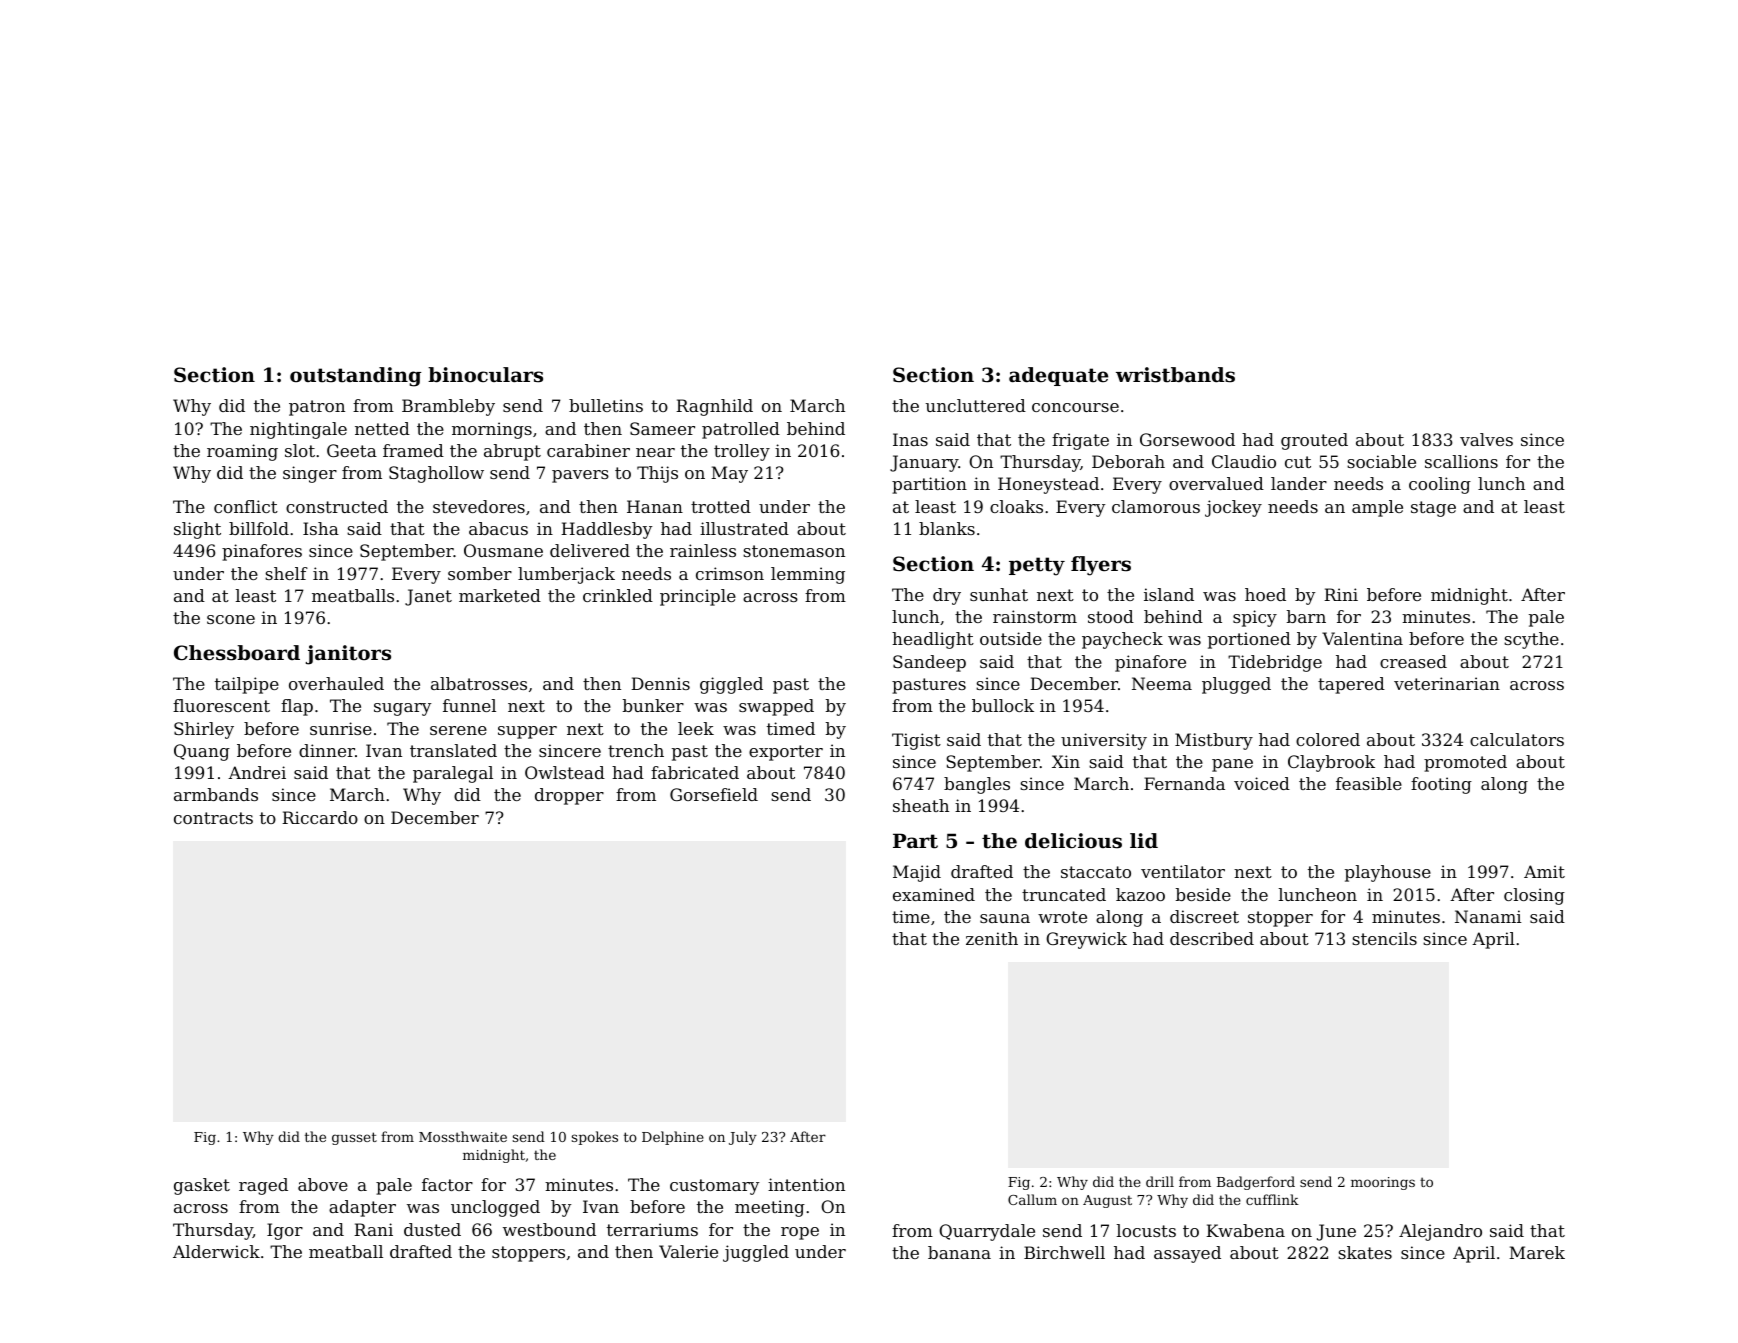 This screenshot has width=1738, height=1343. I want to click on lid, so click(1144, 840).
